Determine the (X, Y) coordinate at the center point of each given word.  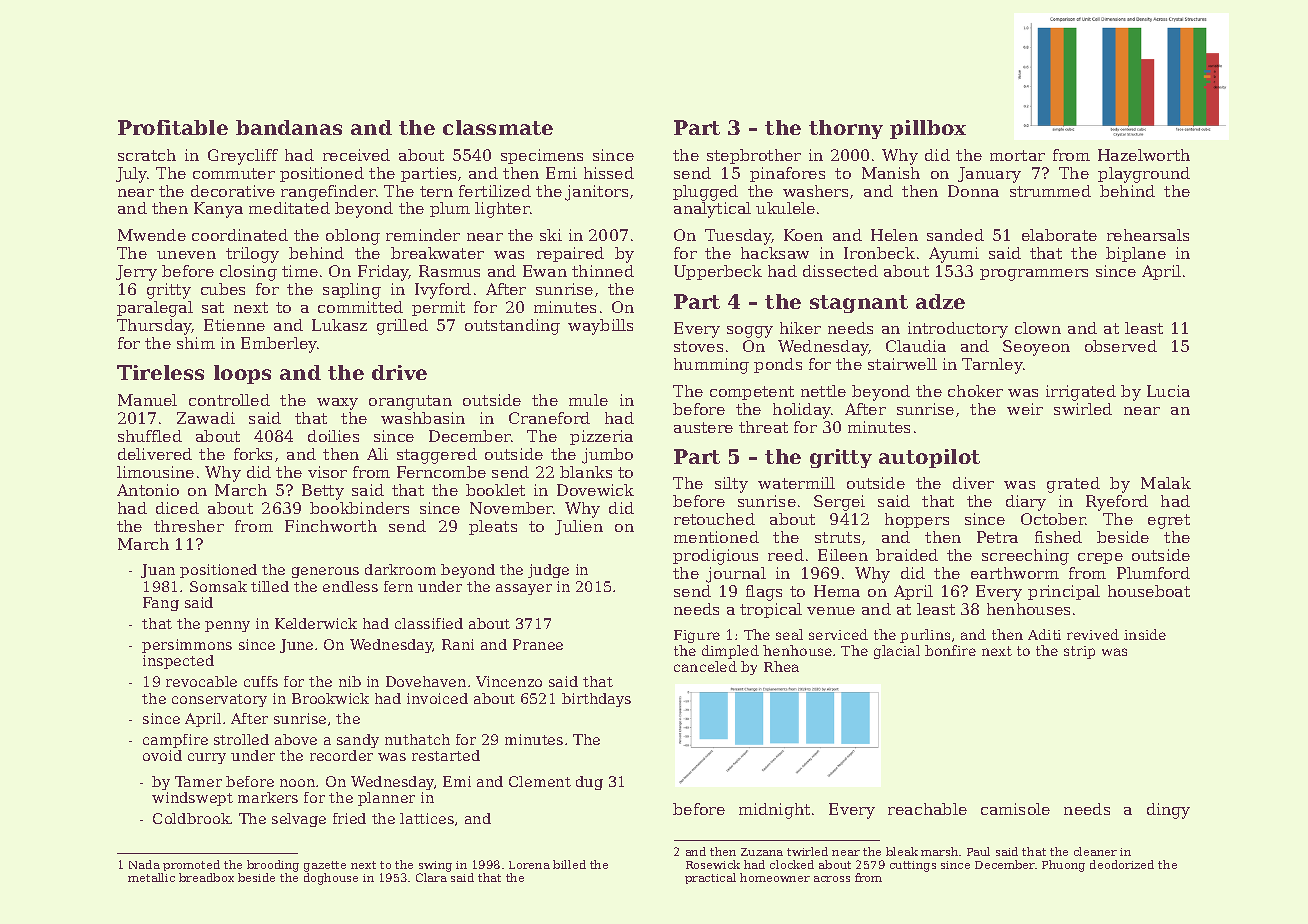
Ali (377, 454)
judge (548, 571)
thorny (846, 129)
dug (589, 783)
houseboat (1149, 591)
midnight (774, 811)
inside (1145, 634)
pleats (493, 527)
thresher (189, 526)
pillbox (928, 129)
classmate (498, 127)
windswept (192, 799)
